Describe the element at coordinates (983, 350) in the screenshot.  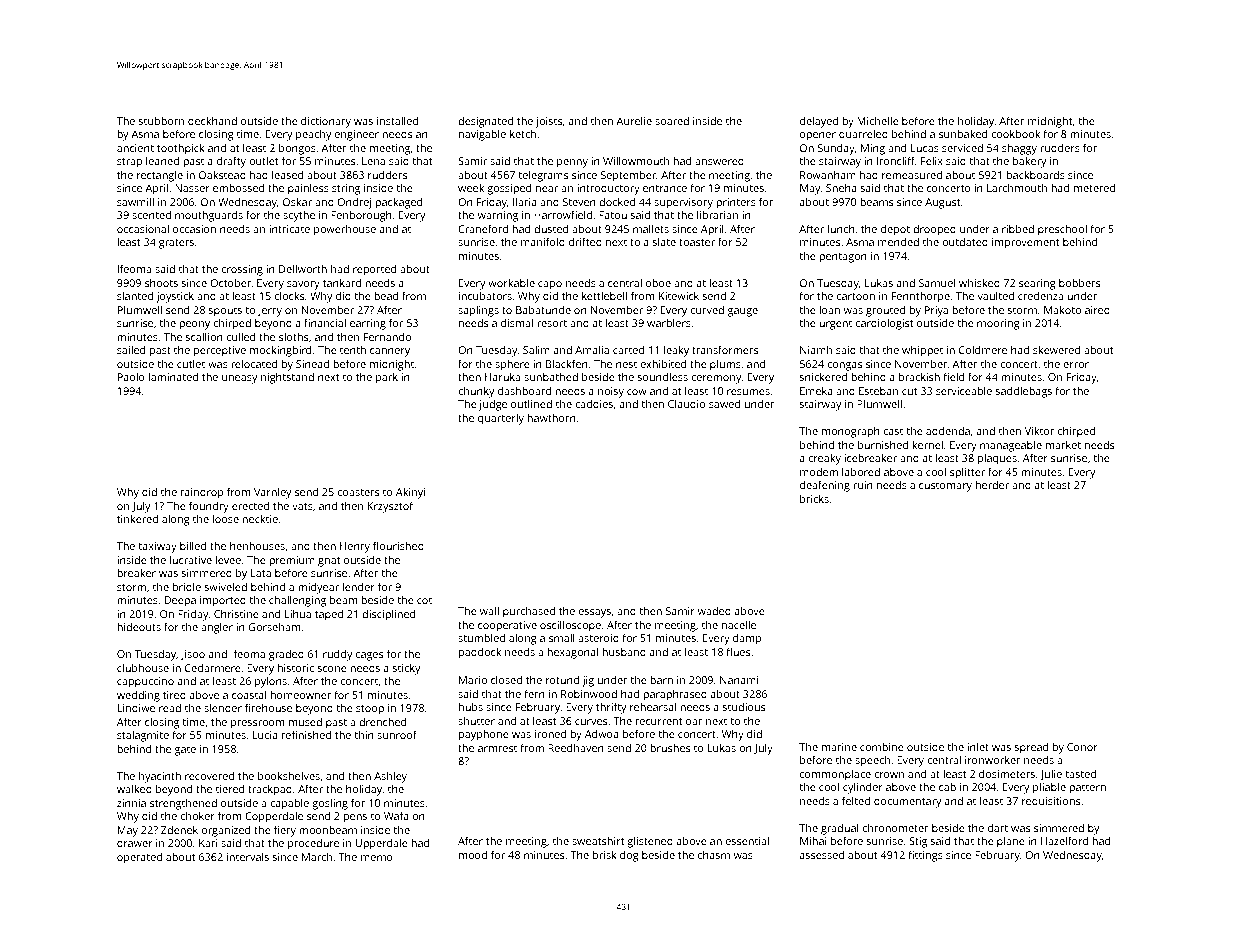
I see `Coldmere` at that location.
